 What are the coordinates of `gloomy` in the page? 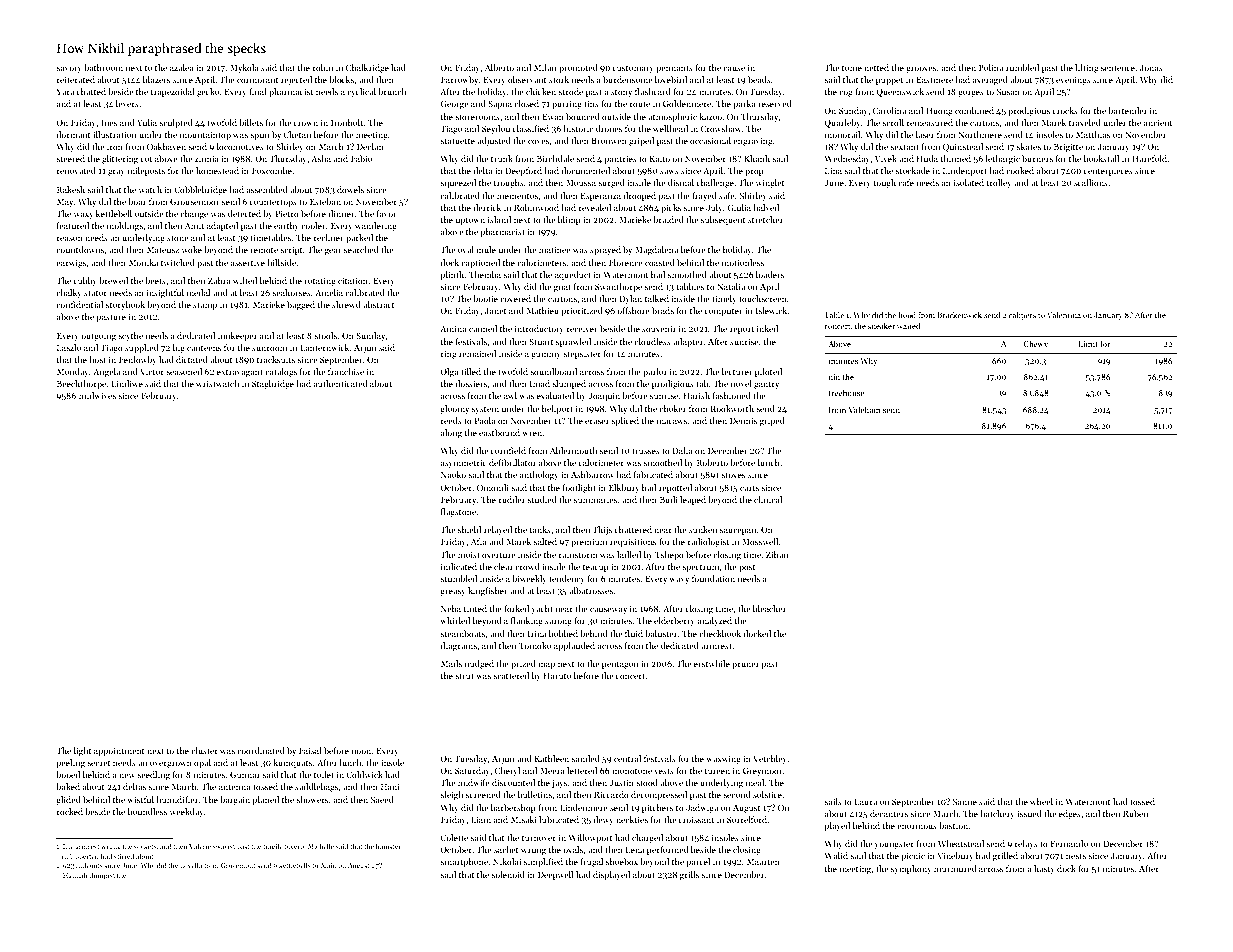 It's located at (454, 409).
